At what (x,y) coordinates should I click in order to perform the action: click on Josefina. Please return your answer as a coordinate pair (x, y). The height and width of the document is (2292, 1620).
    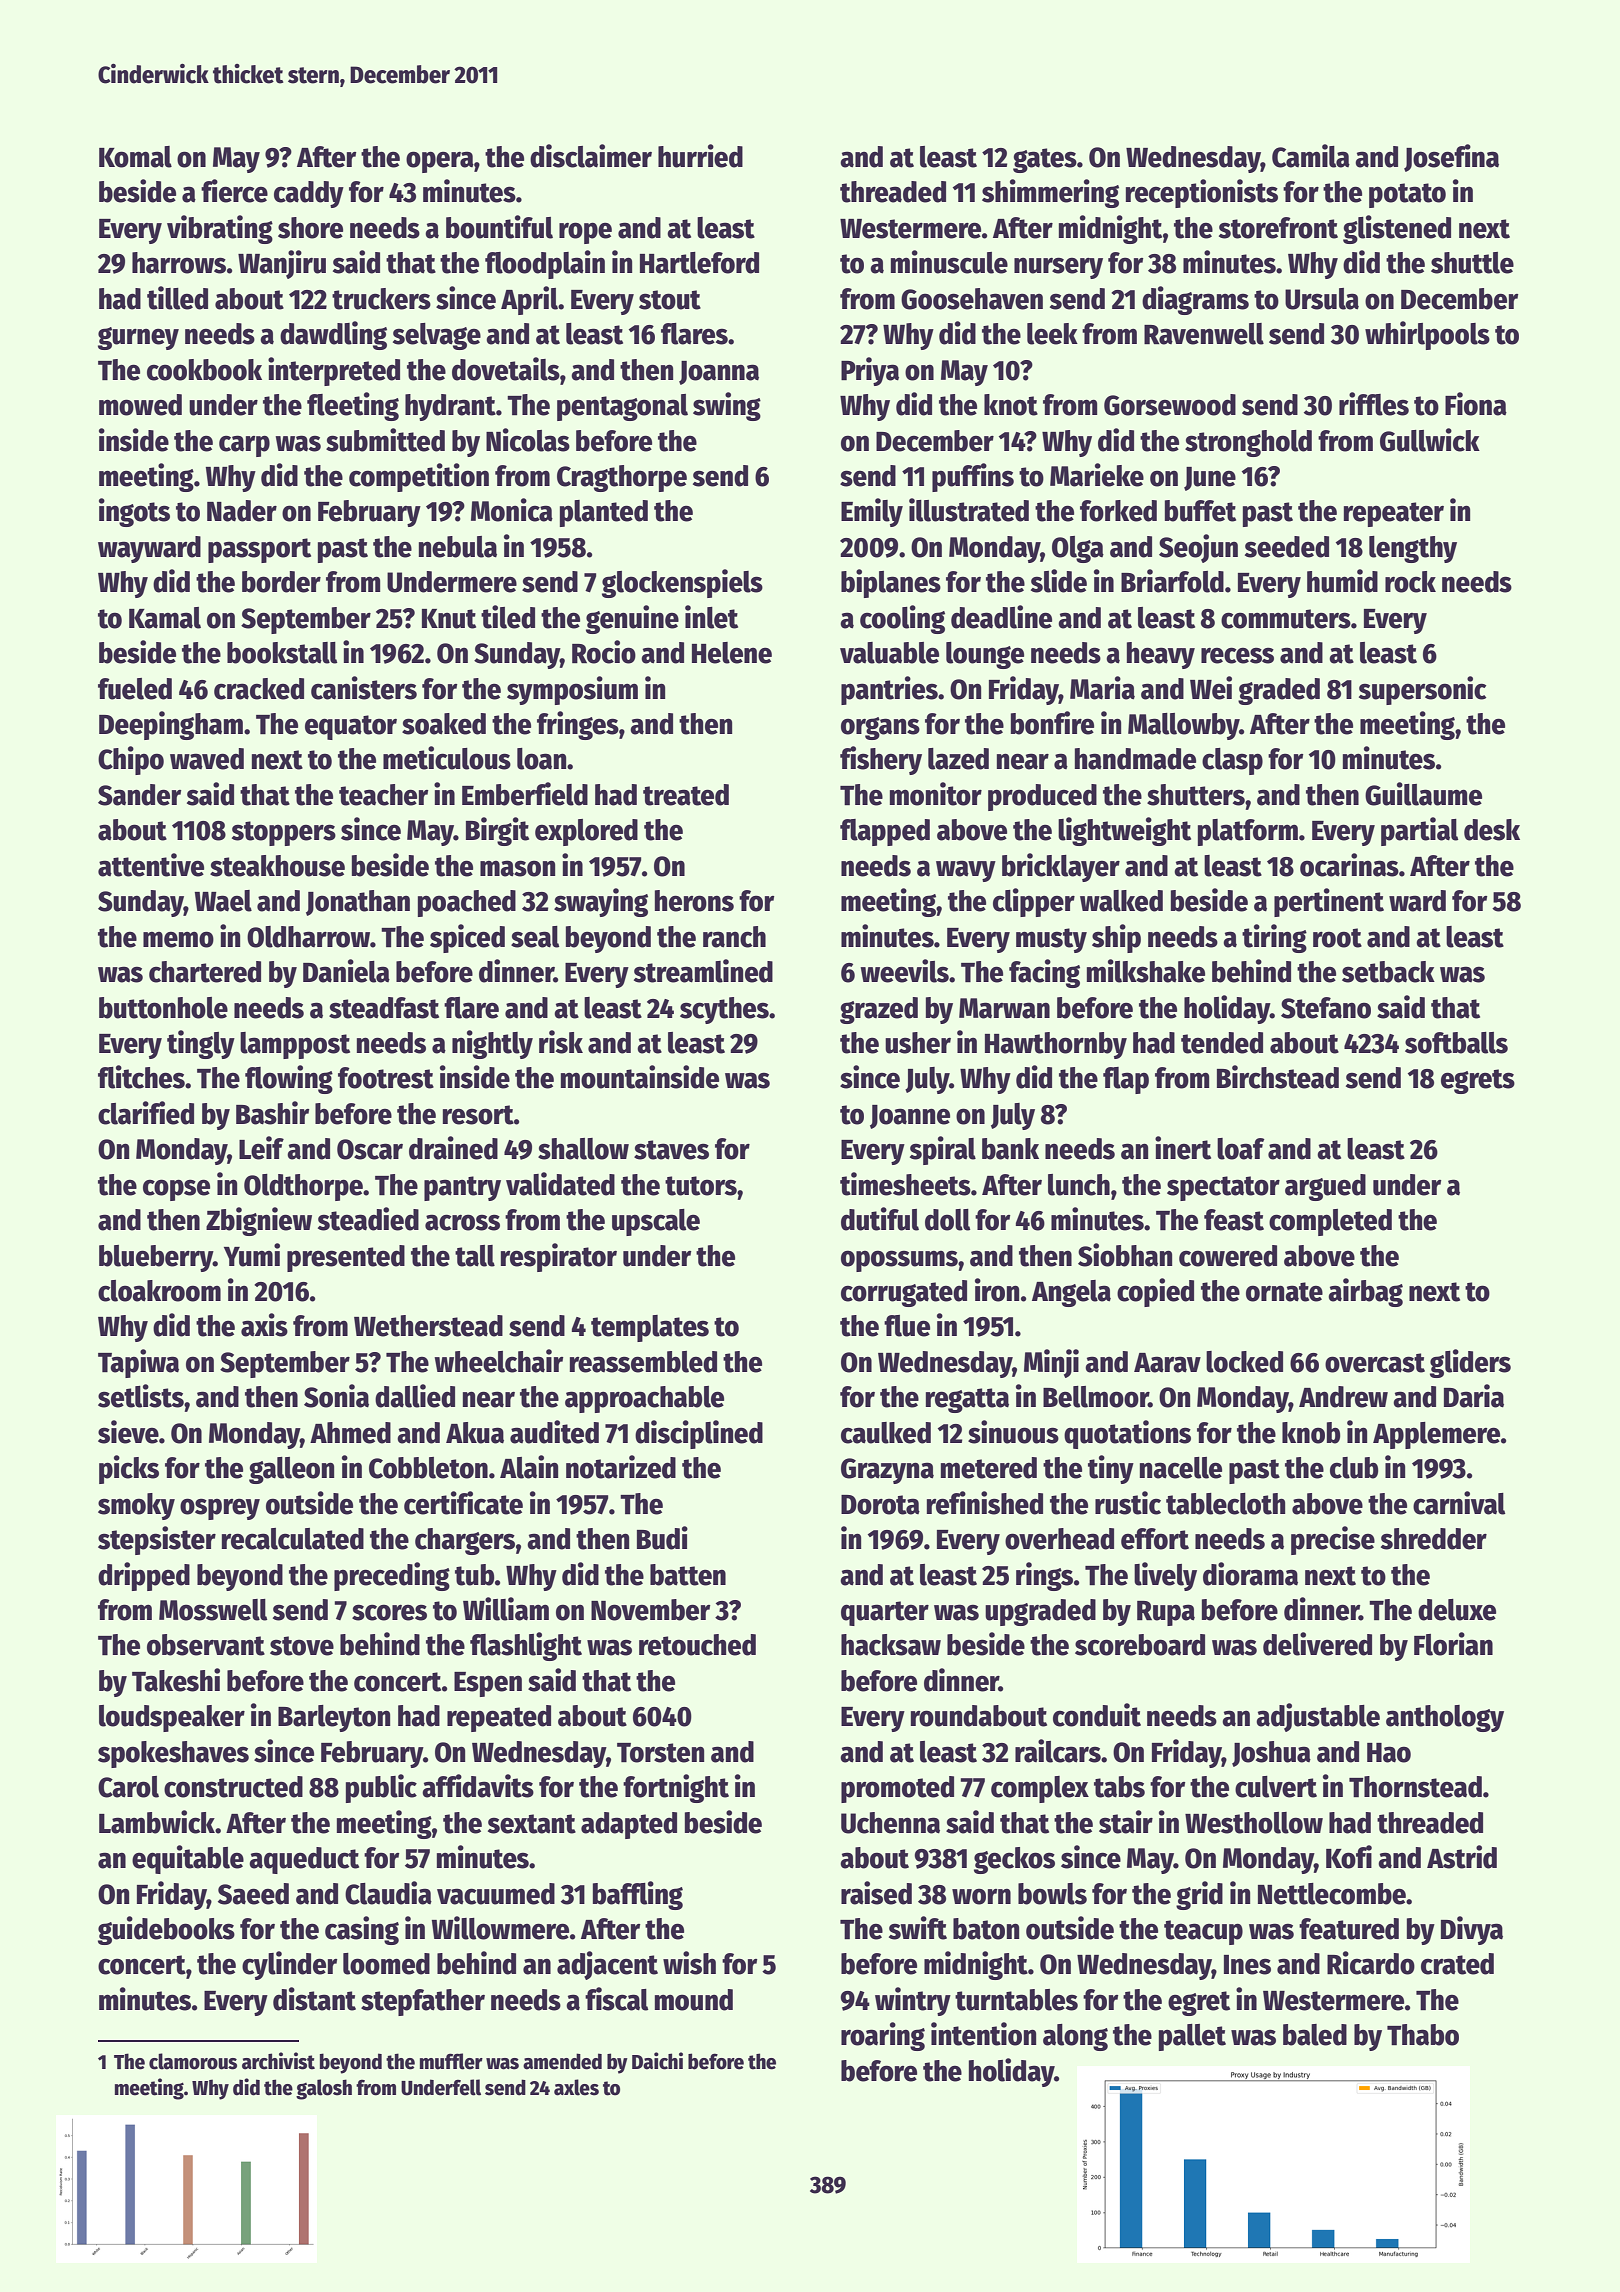
    Looking at the image, I should click on (1451, 158).
